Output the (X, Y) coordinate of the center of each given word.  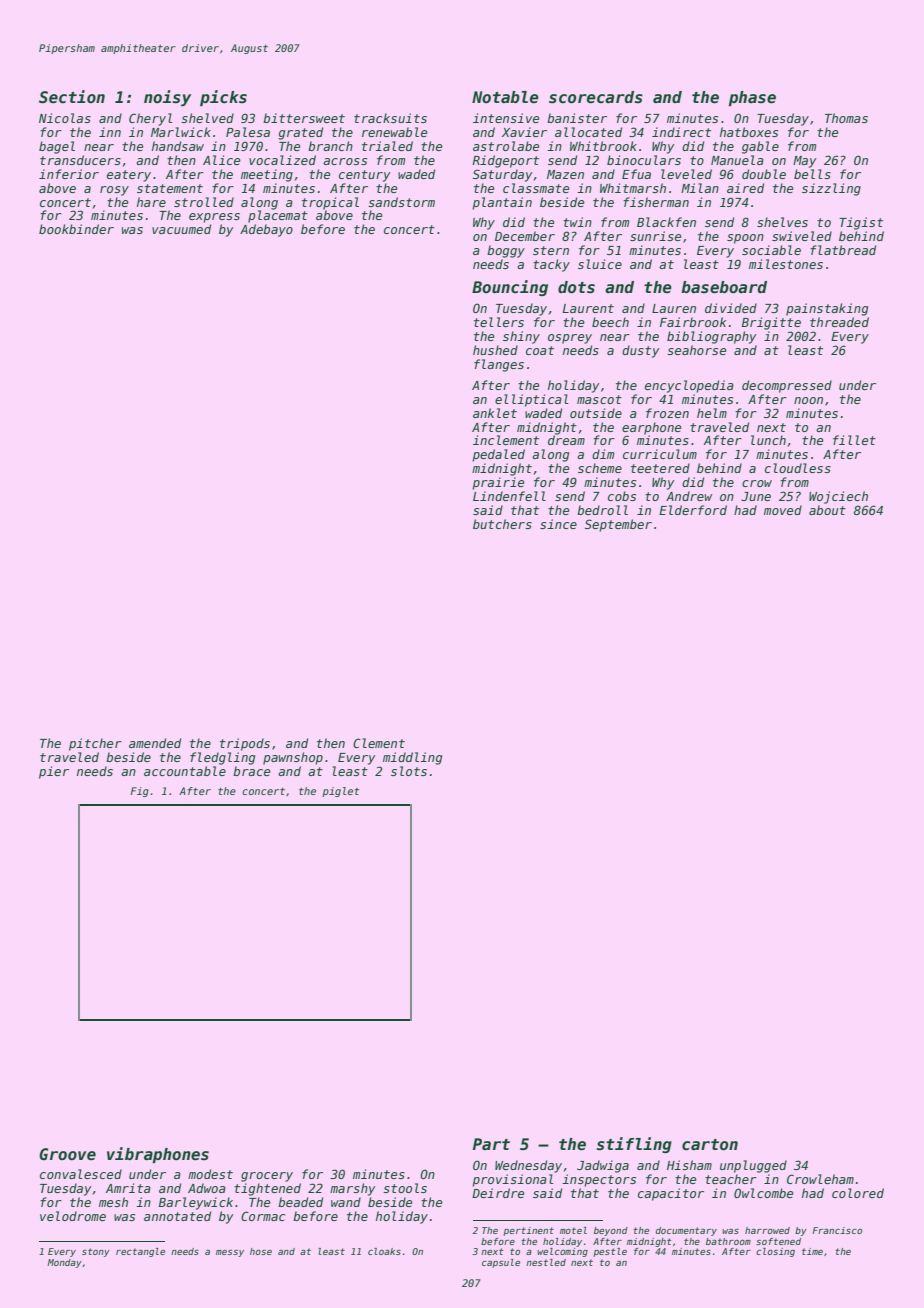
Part (491, 1144)
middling (412, 758)
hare (151, 202)
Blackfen (666, 222)
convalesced (81, 1174)
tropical (330, 203)
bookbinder (76, 229)
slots (409, 771)
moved (783, 510)
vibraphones (158, 1155)
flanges (499, 365)
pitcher (95, 744)
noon (808, 400)
